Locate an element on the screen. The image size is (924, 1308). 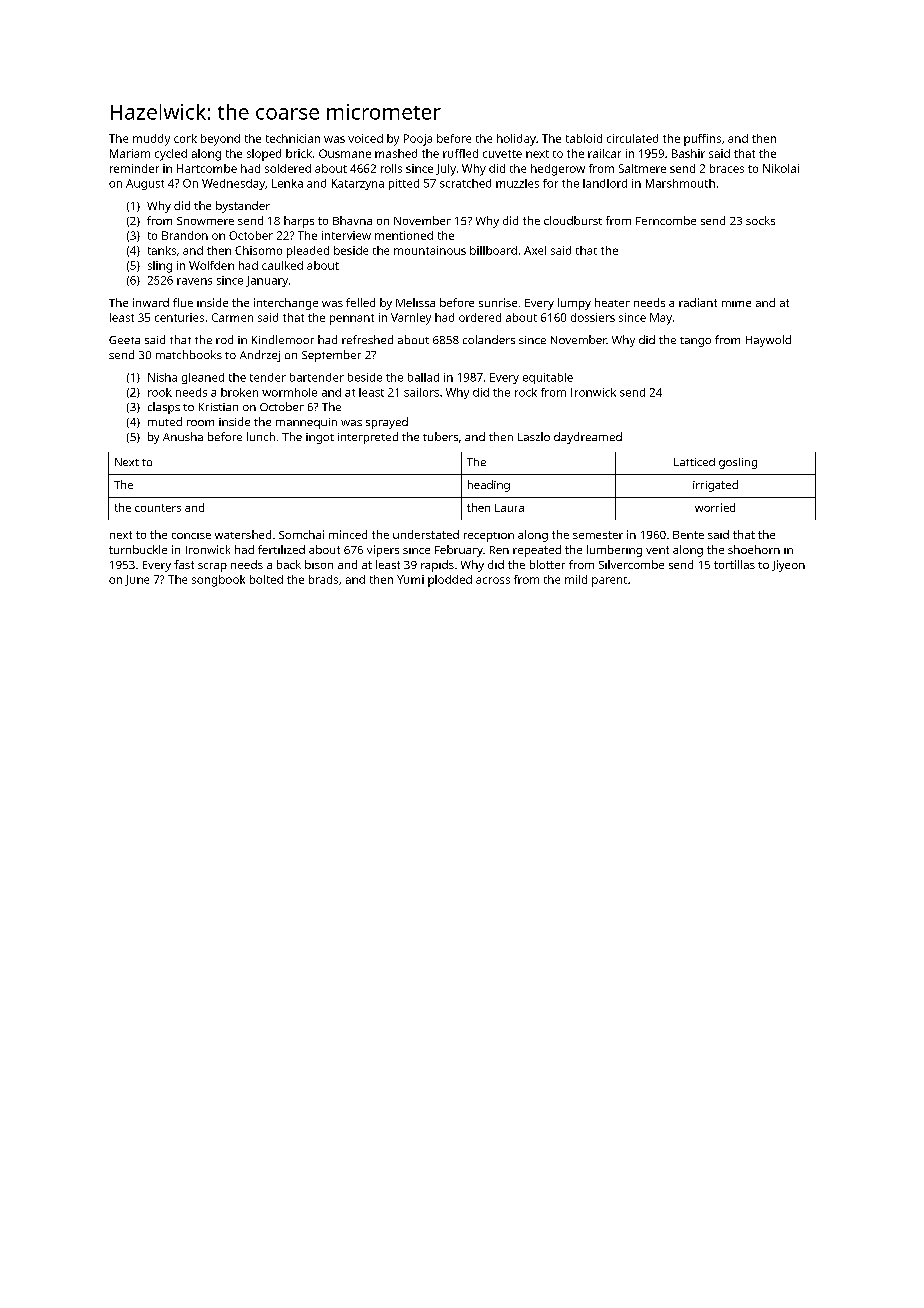
Anusha is located at coordinates (183, 436).
